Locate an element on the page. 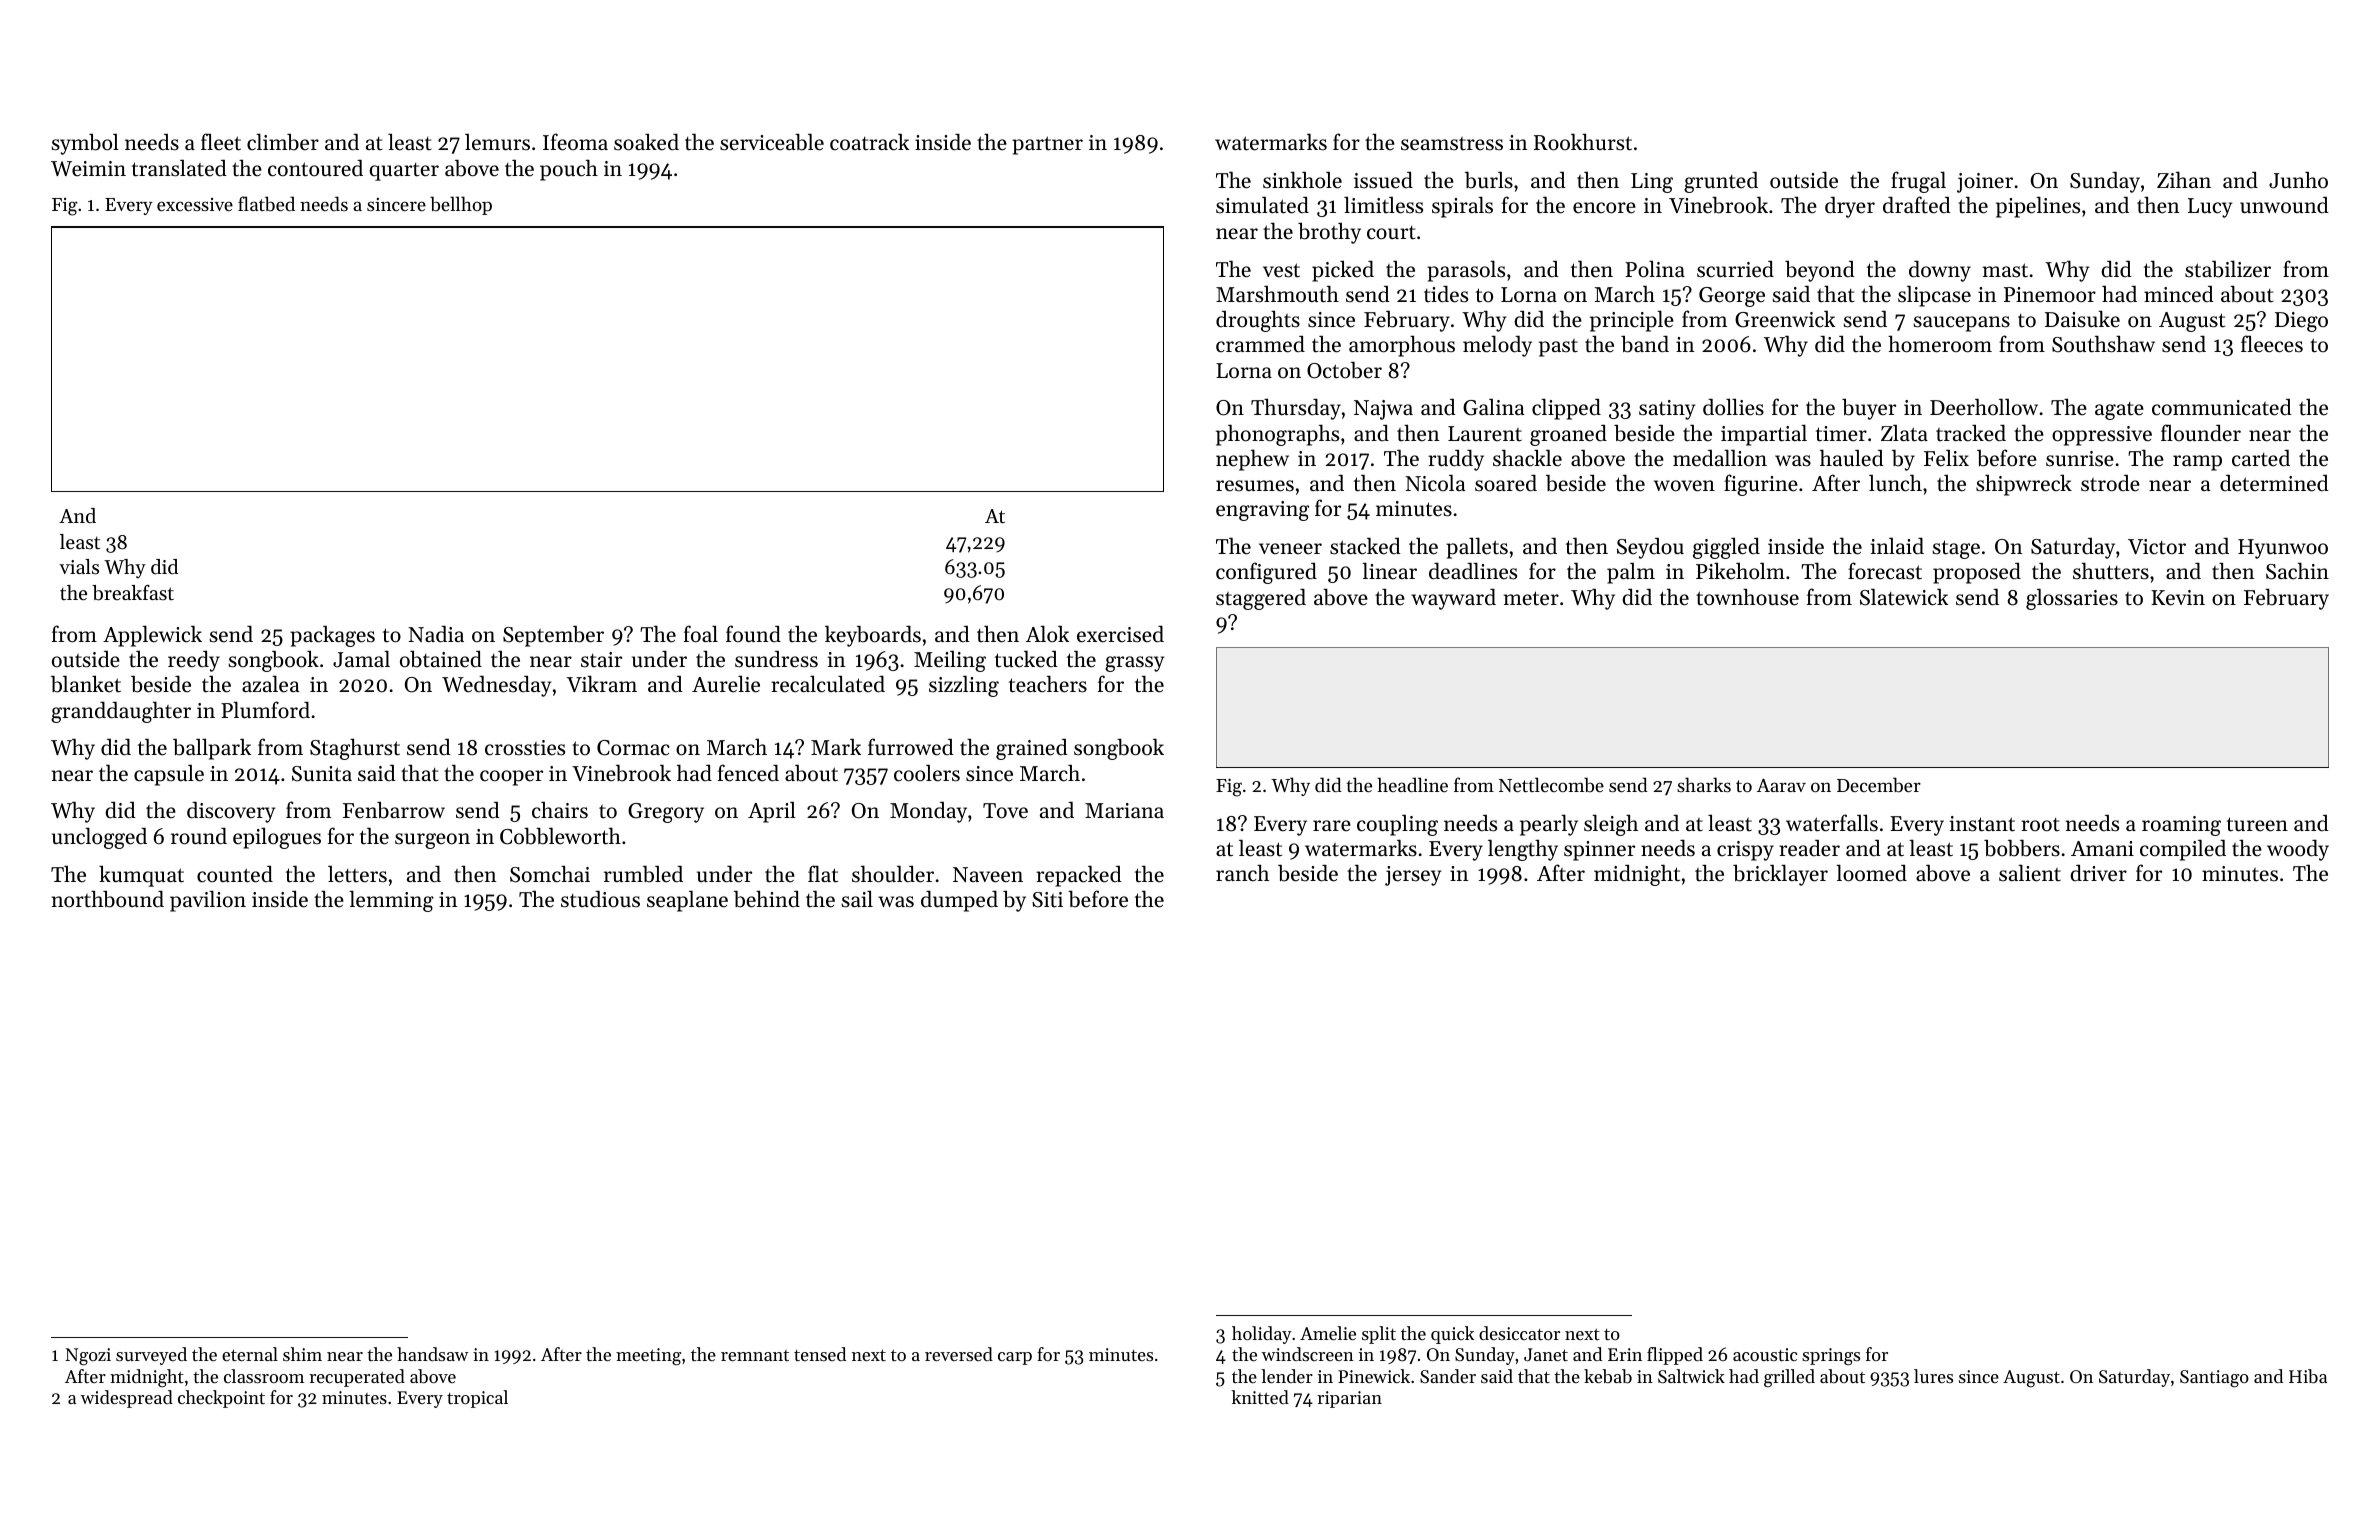  packages is located at coordinates (332, 636).
